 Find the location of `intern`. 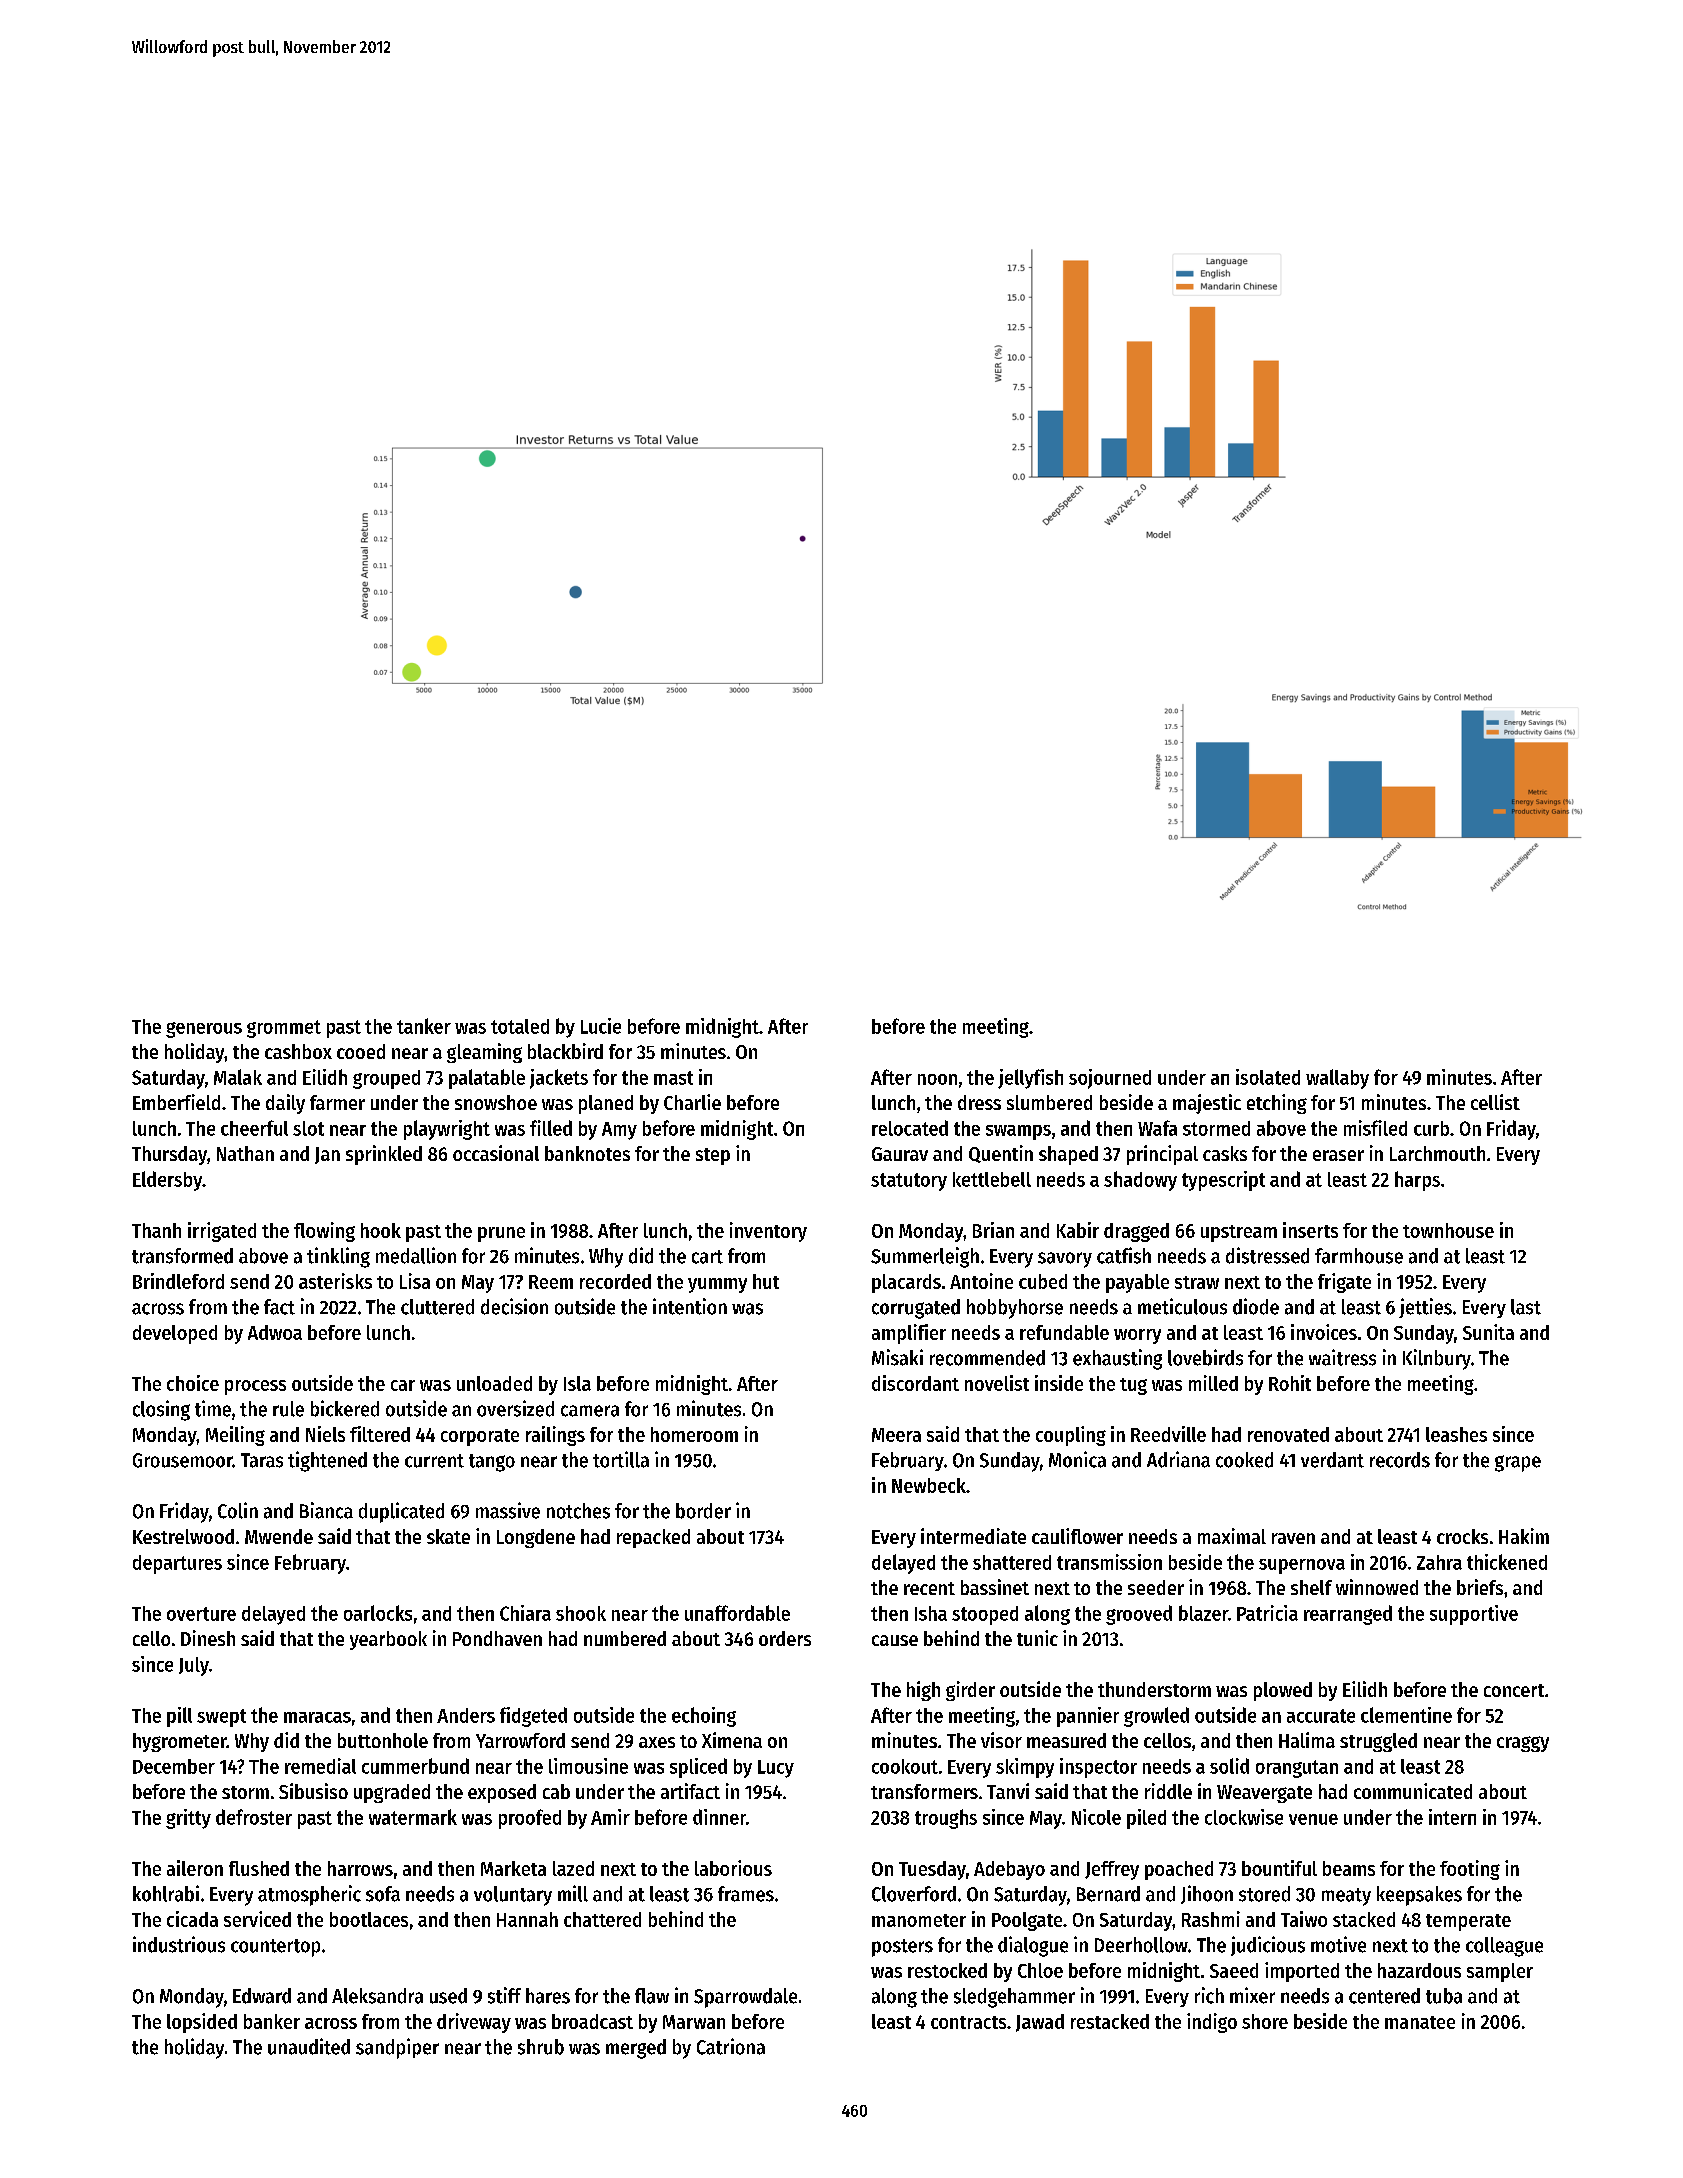

intern is located at coordinates (1452, 1817).
